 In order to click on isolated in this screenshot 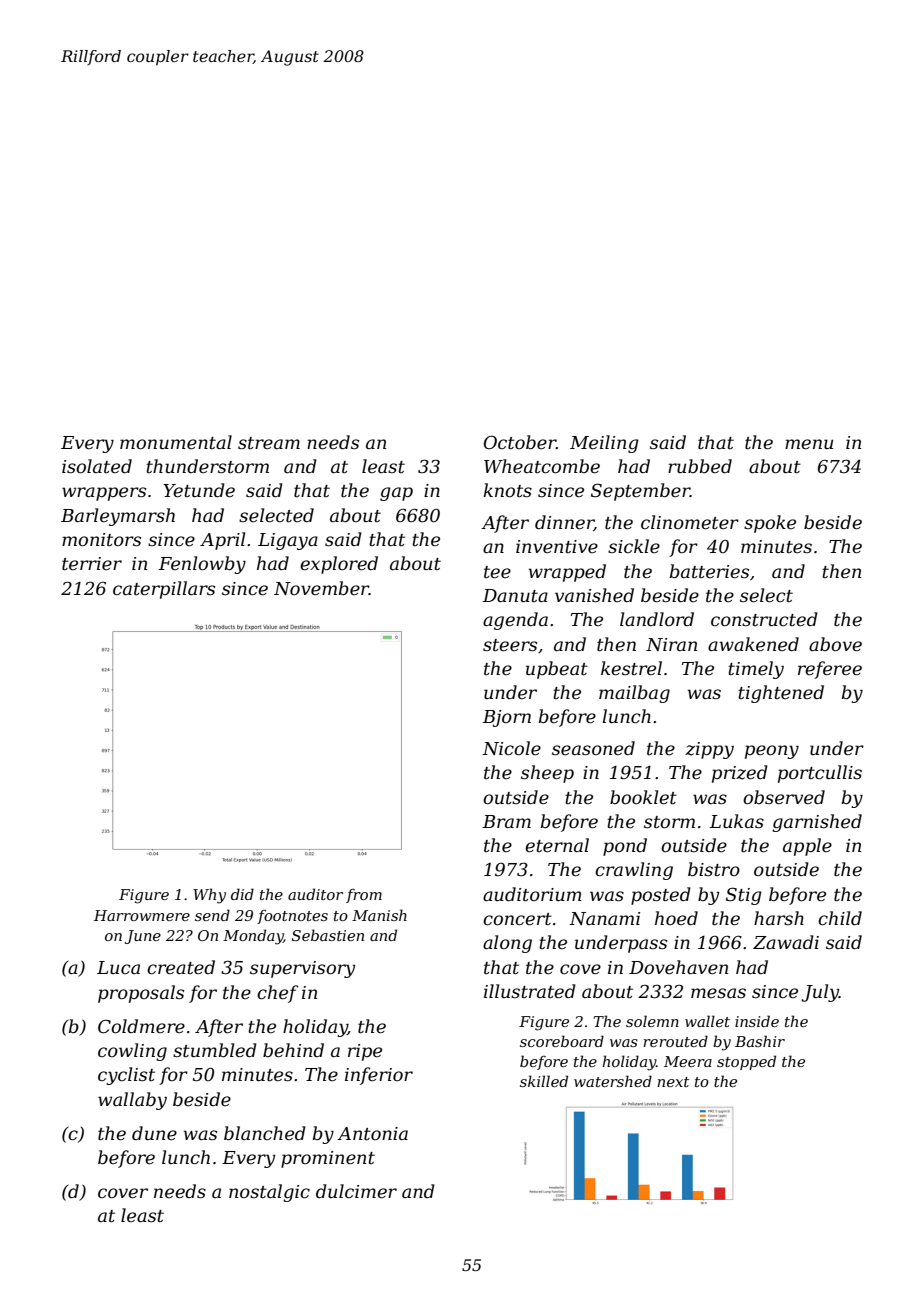, I will do `click(97, 466)`.
